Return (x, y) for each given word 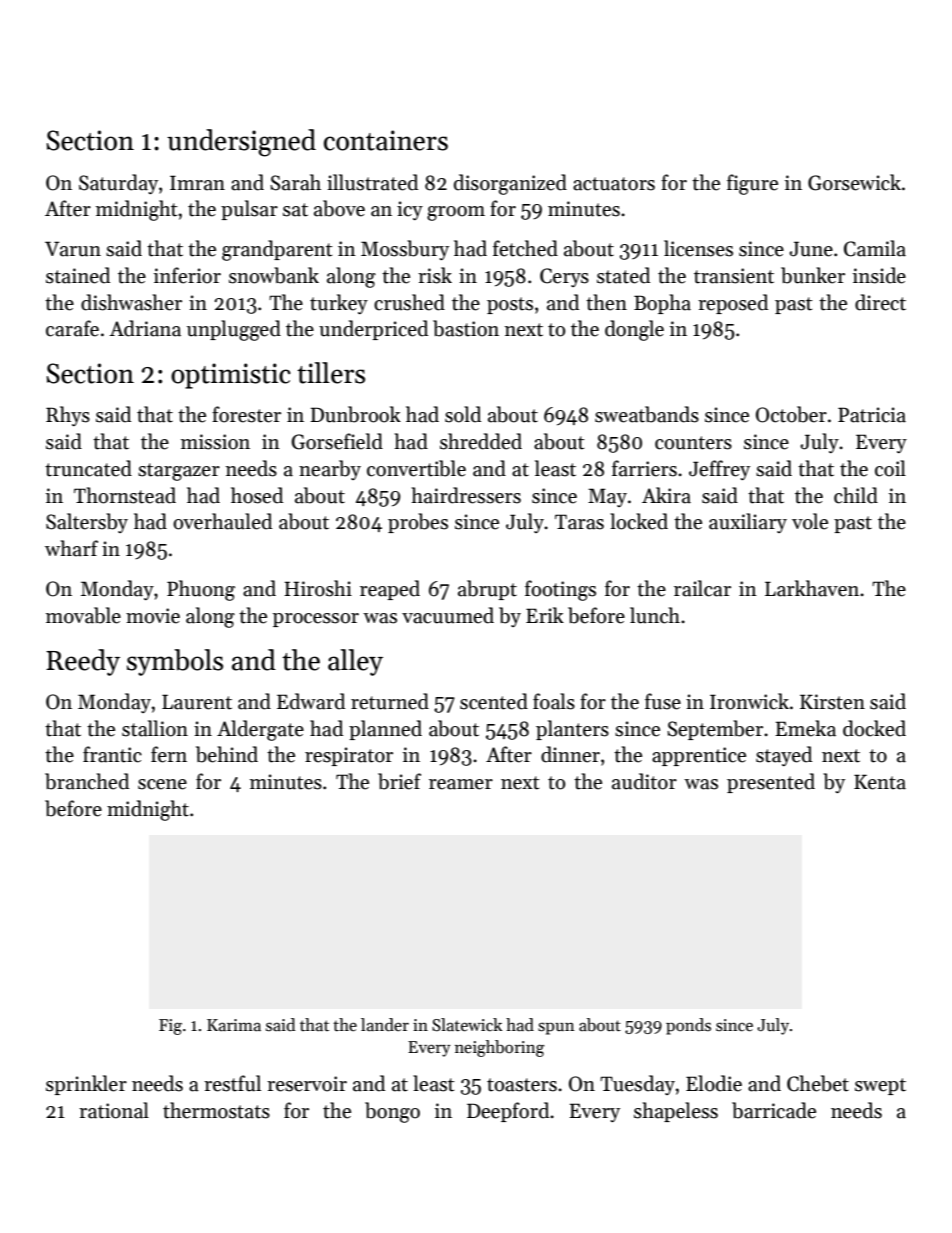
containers (386, 140)
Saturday (118, 184)
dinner (570, 754)
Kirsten (832, 702)
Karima (234, 1025)
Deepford (508, 1112)
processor (316, 620)
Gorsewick (854, 182)
